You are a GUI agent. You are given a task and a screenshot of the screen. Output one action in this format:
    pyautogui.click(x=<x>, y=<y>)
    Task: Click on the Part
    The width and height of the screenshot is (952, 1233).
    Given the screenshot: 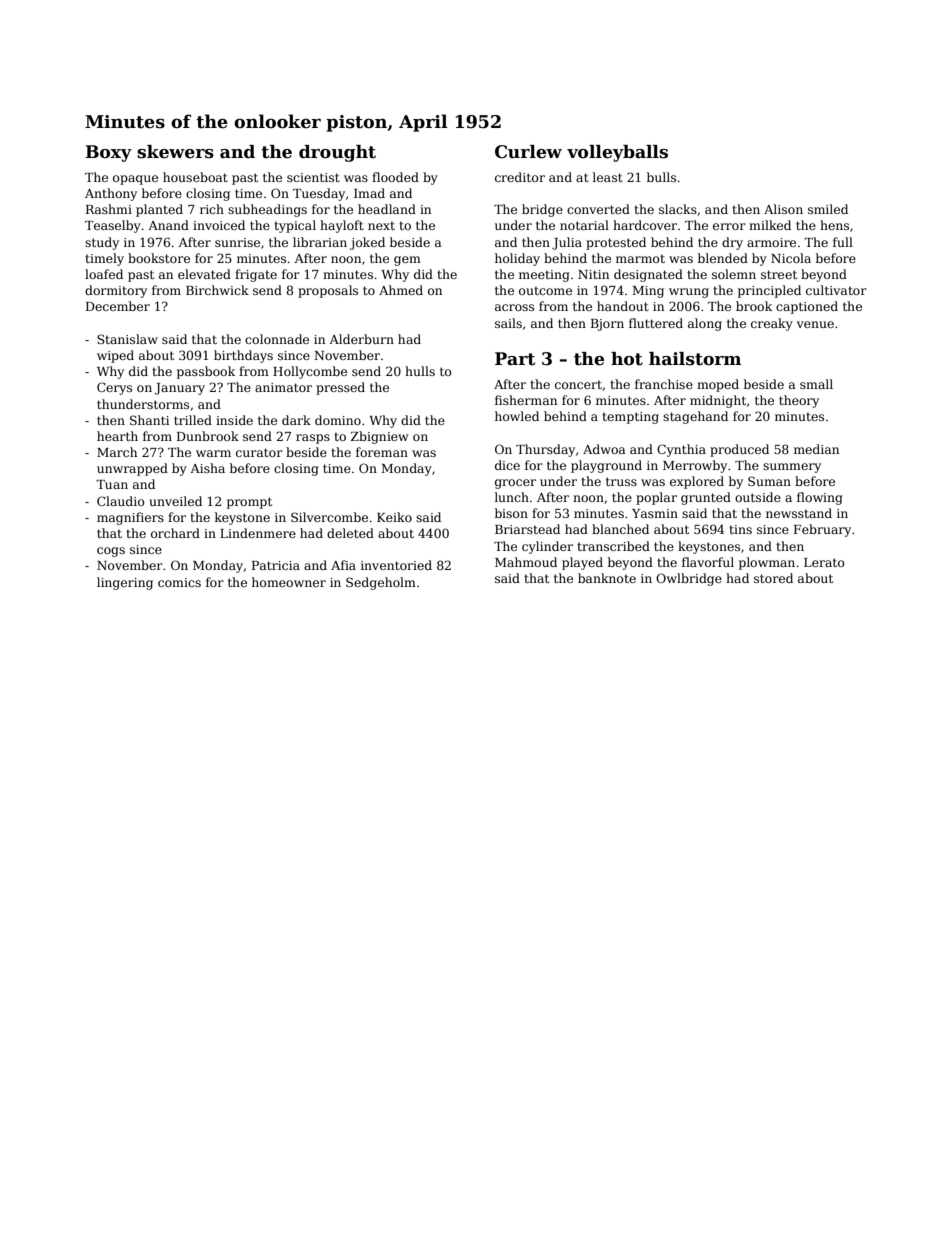 What is the action you would take?
    pyautogui.click(x=515, y=359)
